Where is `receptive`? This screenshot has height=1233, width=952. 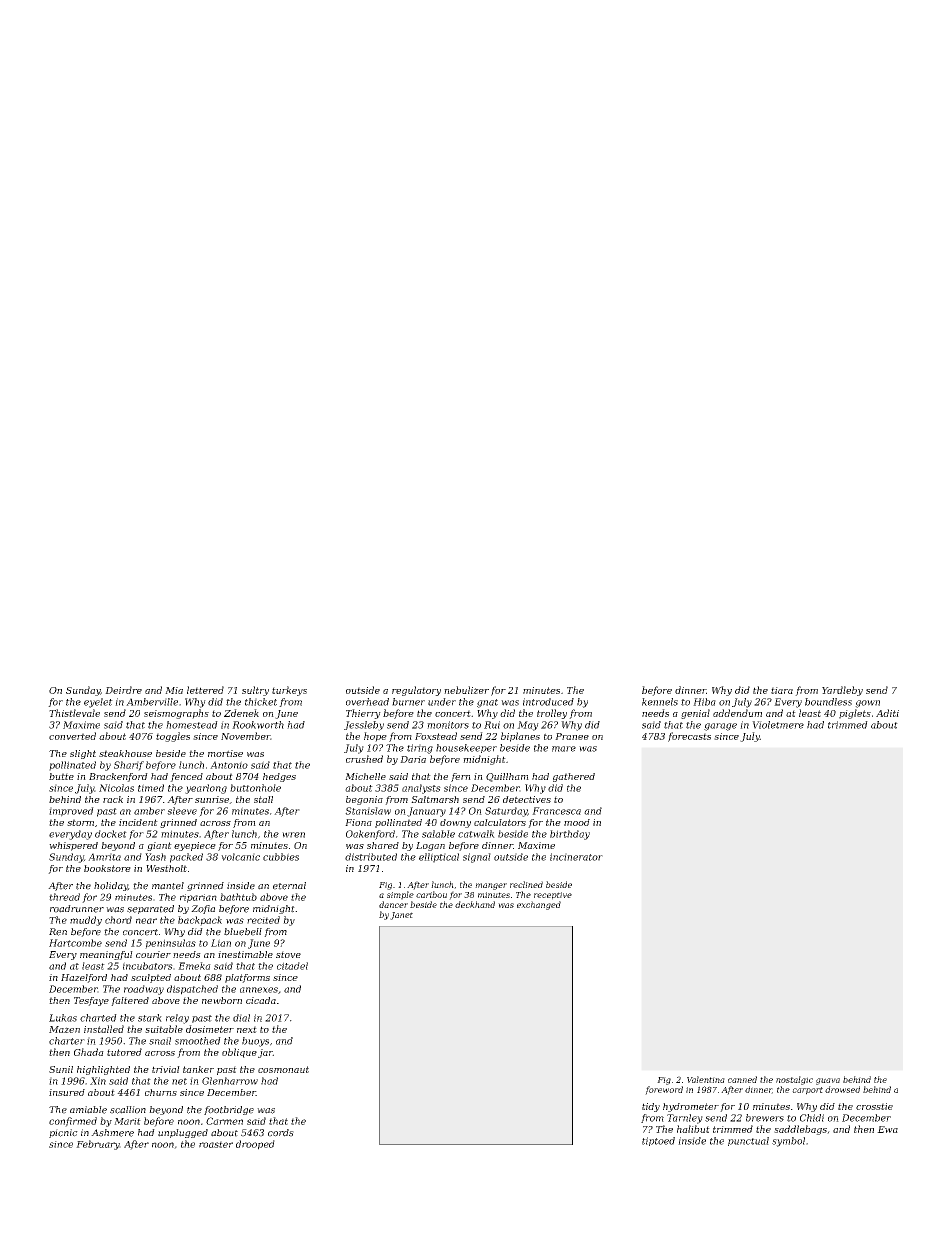
receptive is located at coordinates (553, 896).
